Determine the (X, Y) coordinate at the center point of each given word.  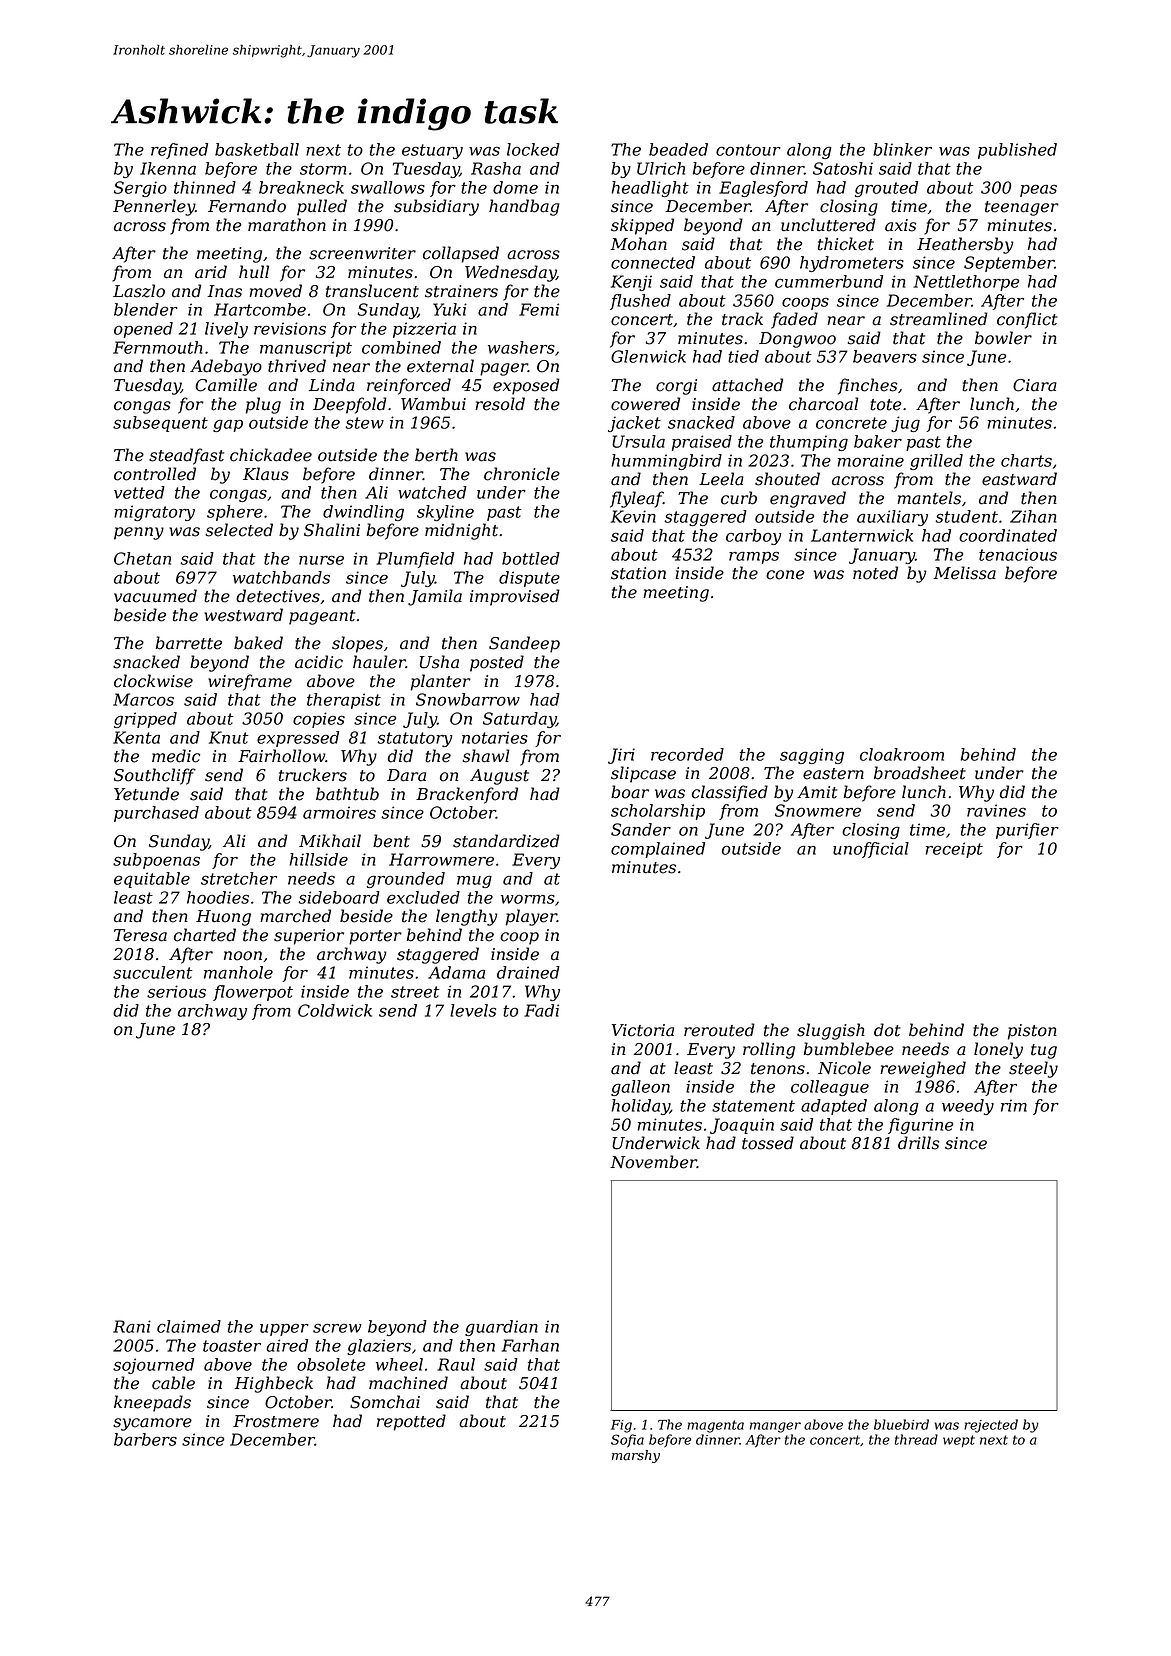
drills (918, 1143)
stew (364, 423)
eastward (1019, 479)
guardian (501, 1328)
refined (179, 151)
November (653, 1162)
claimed (189, 1326)
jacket (634, 424)
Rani (132, 1326)
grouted (886, 189)
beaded (678, 149)
